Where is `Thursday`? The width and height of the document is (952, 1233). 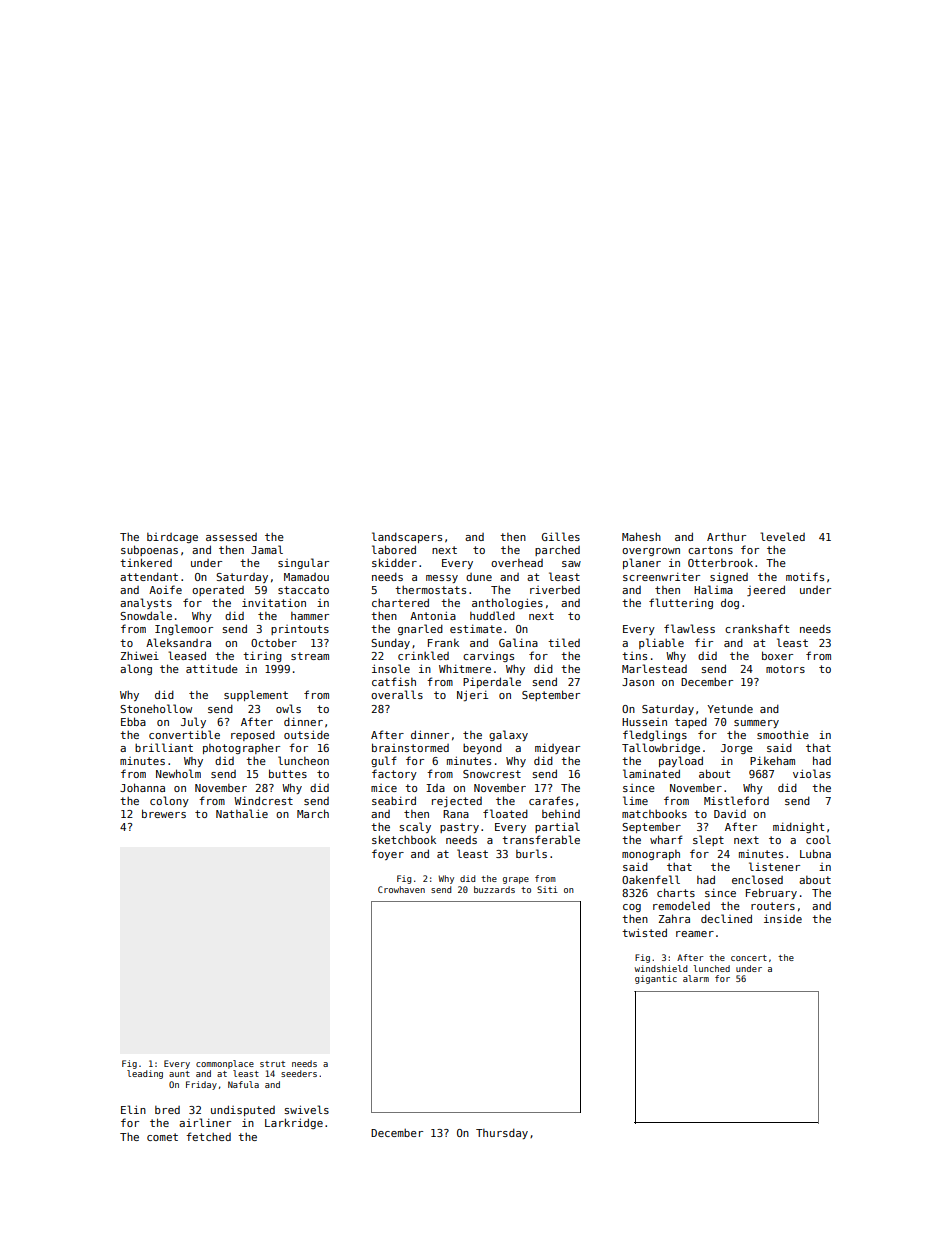 Thursday is located at coordinates (502, 1133).
